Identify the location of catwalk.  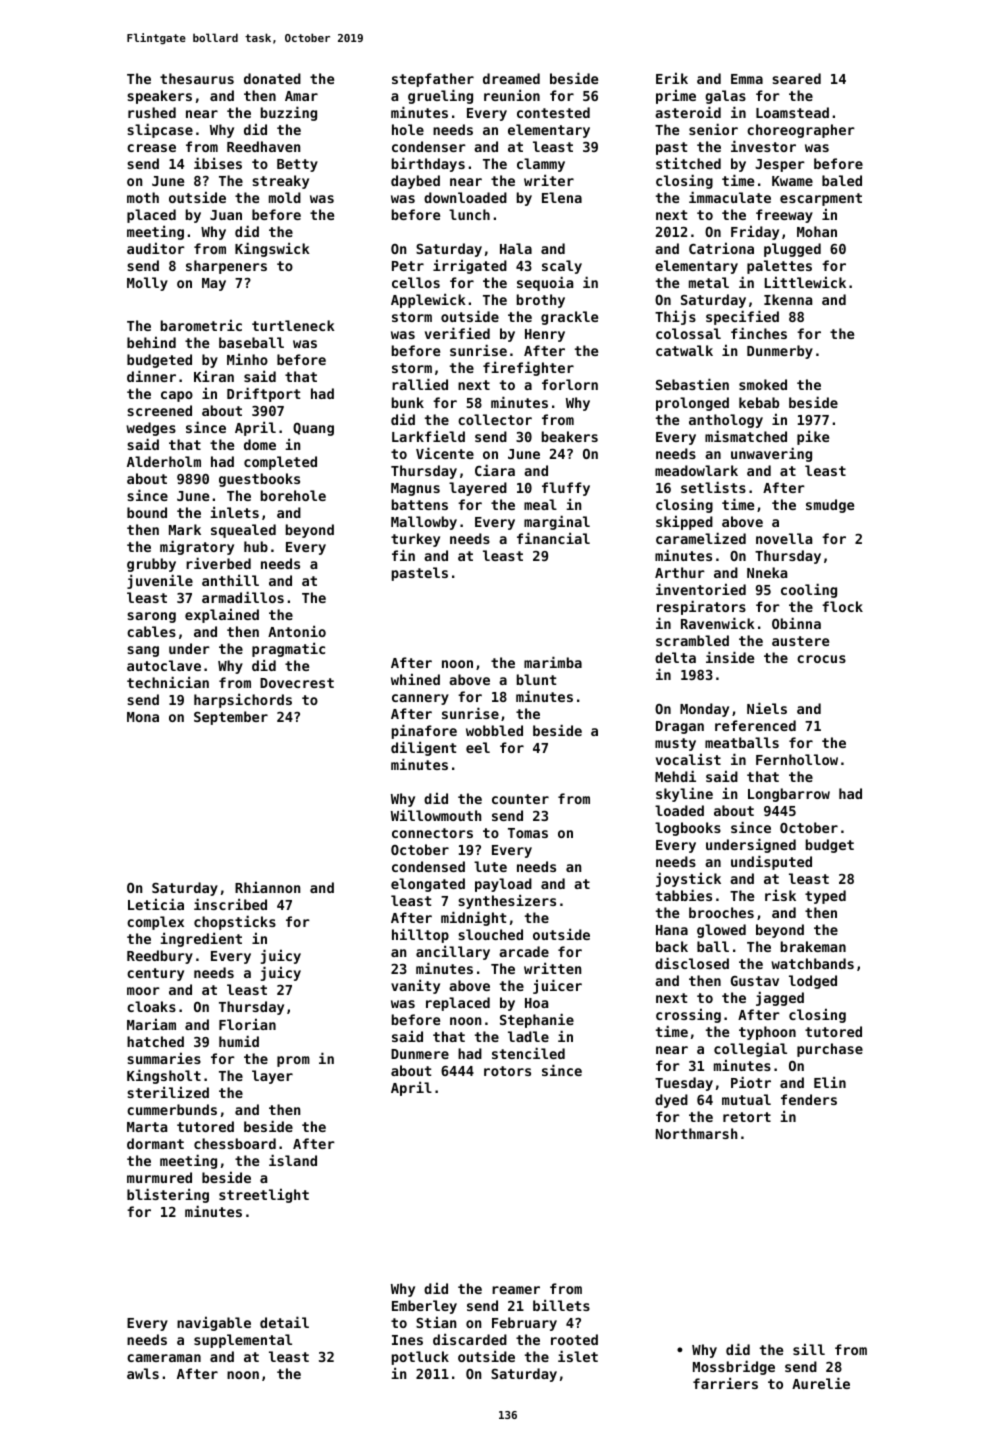
(684, 350).
